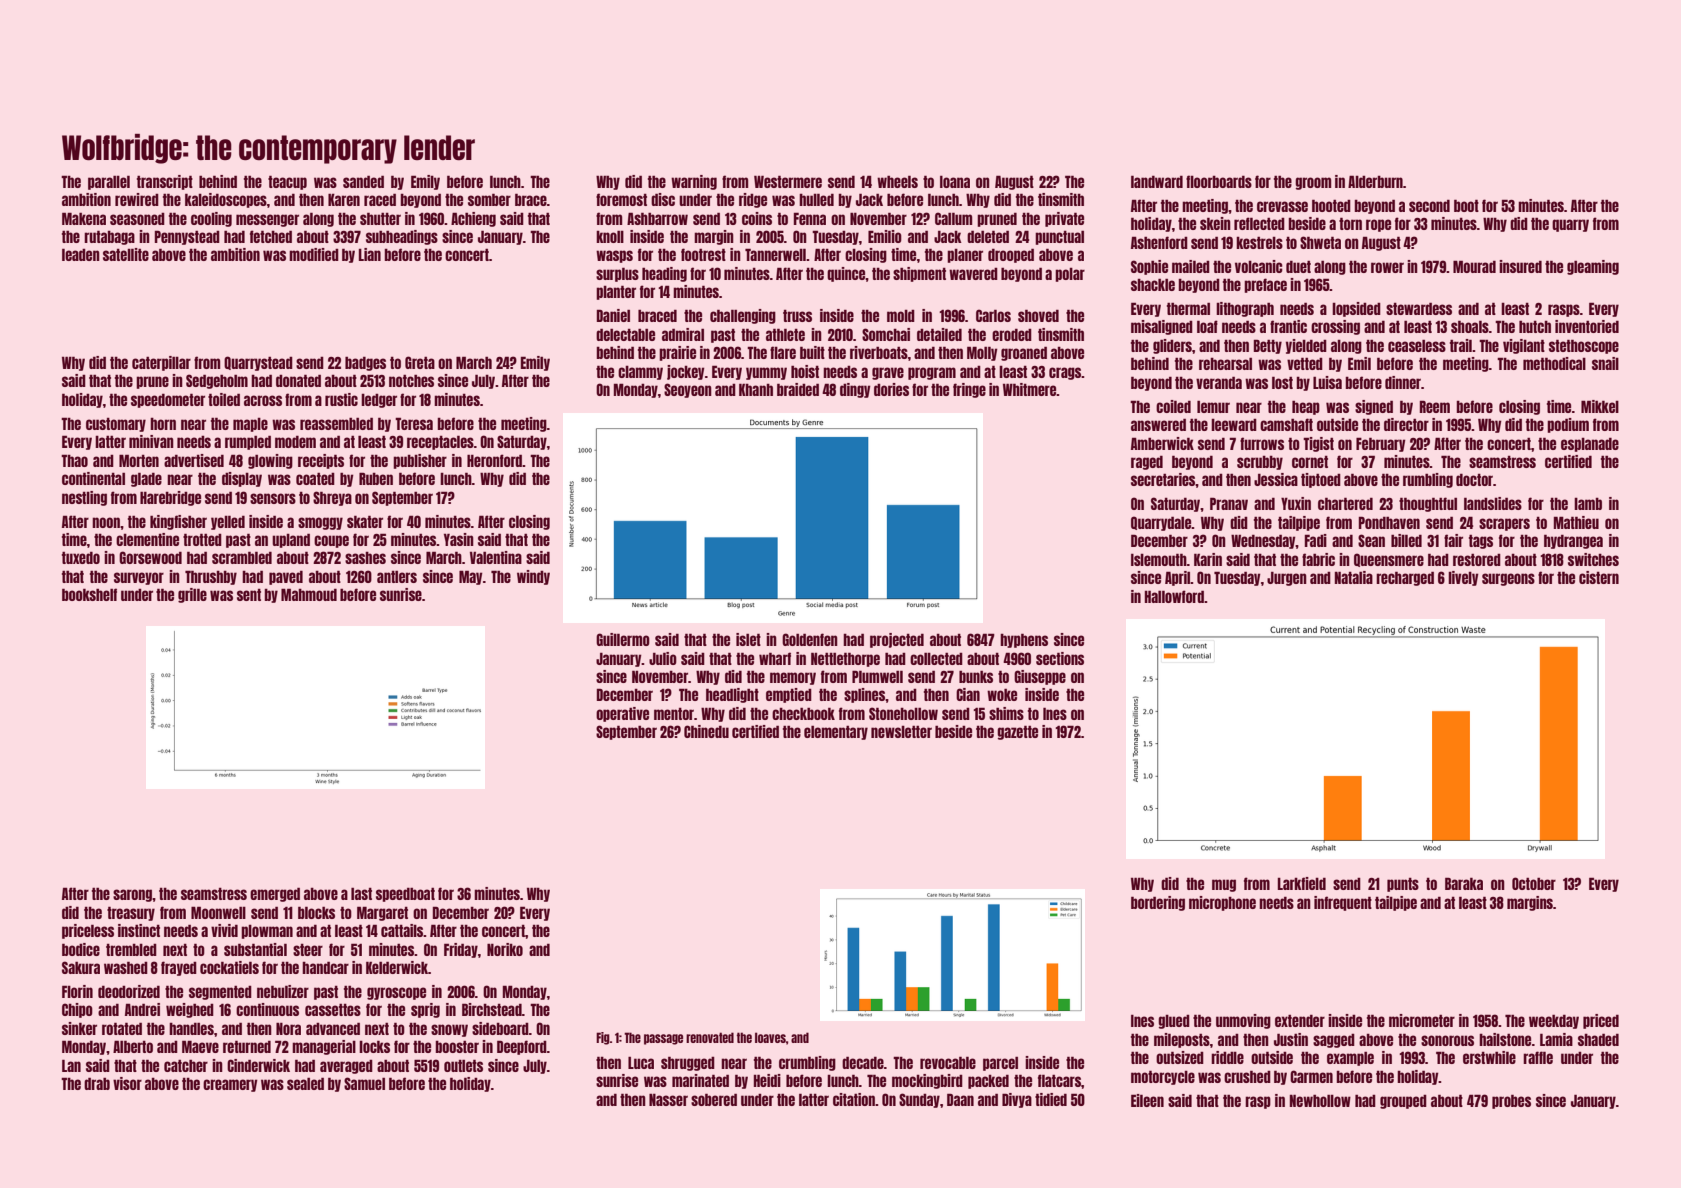 The width and height of the screenshot is (1681, 1188). What do you see at coordinates (1006, 713) in the screenshot?
I see `shims` at bounding box center [1006, 713].
